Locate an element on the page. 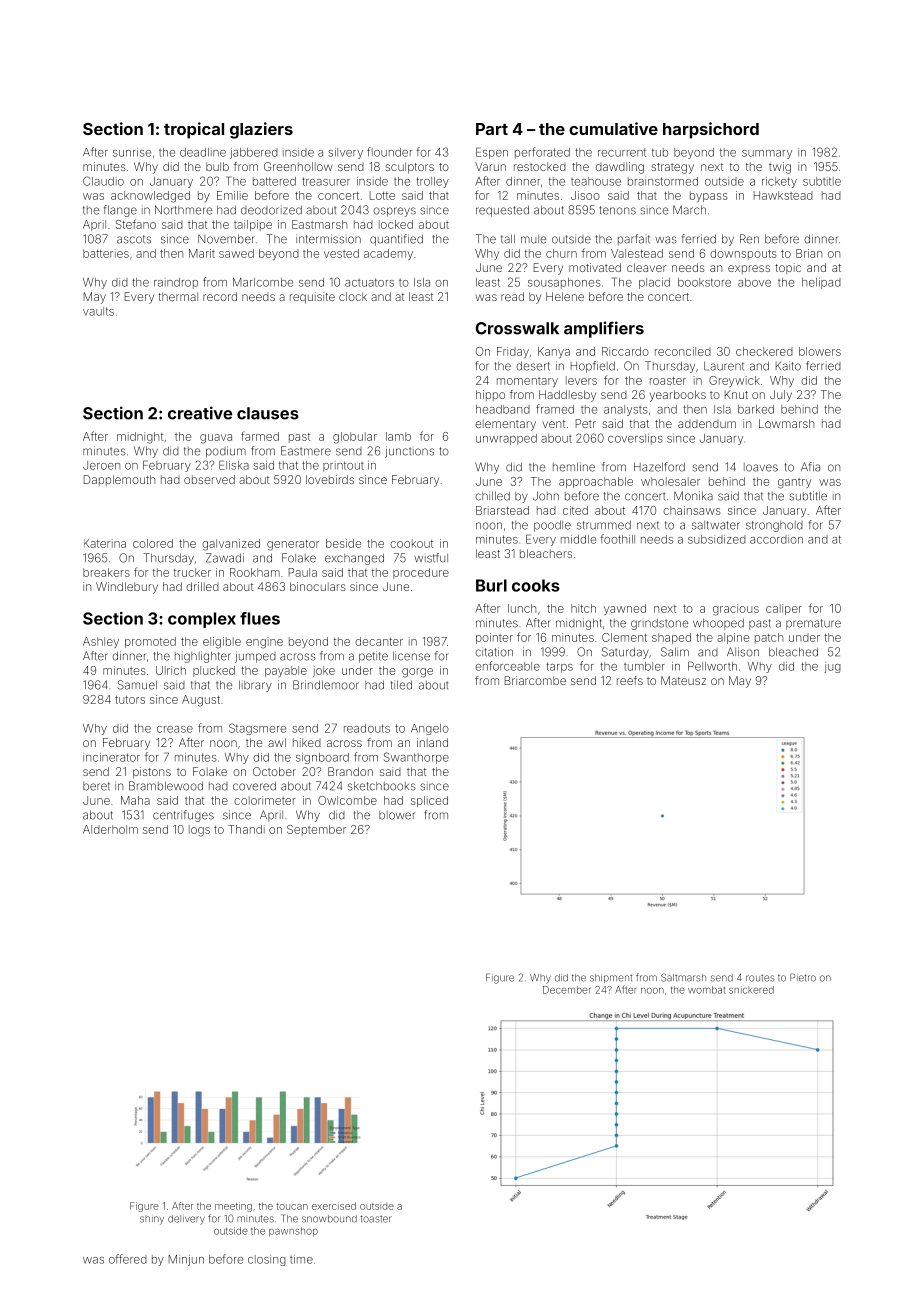  tropical is located at coordinates (194, 130).
